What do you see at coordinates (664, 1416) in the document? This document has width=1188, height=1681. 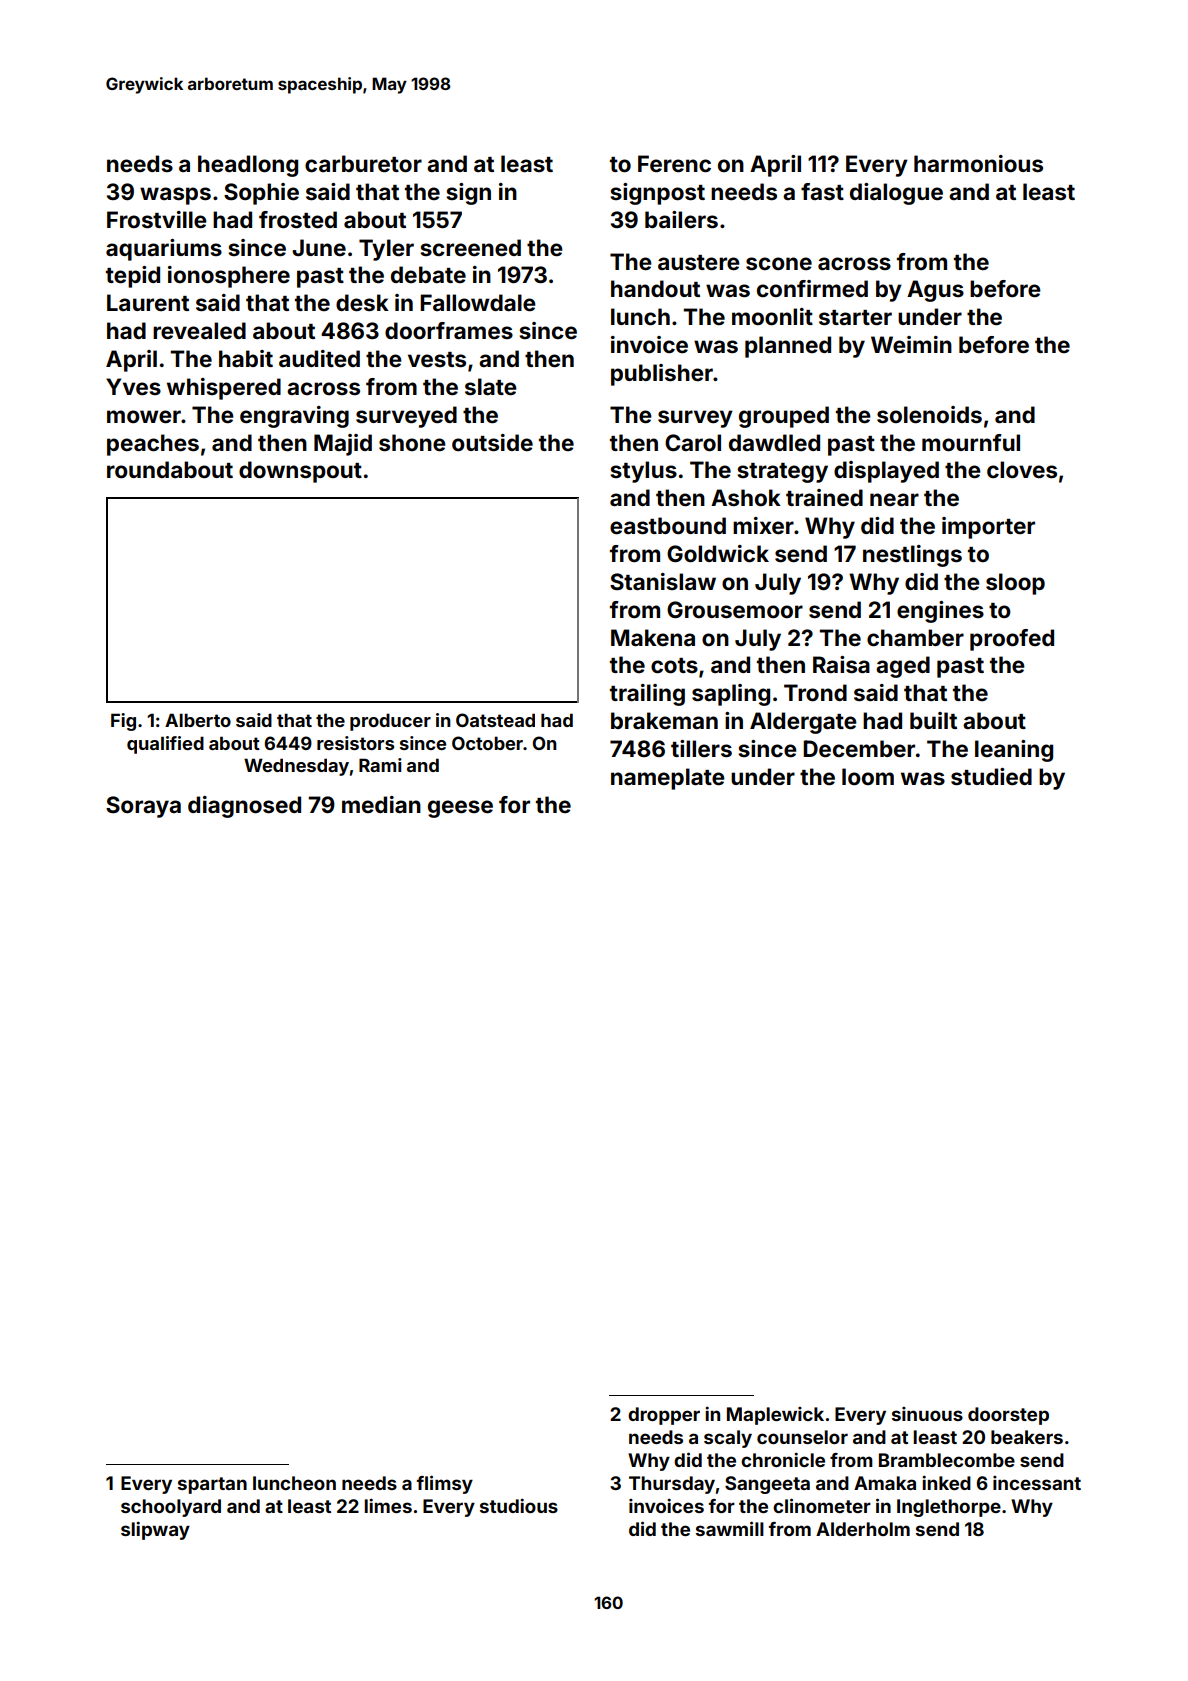 I see `dropper` at bounding box center [664, 1416].
